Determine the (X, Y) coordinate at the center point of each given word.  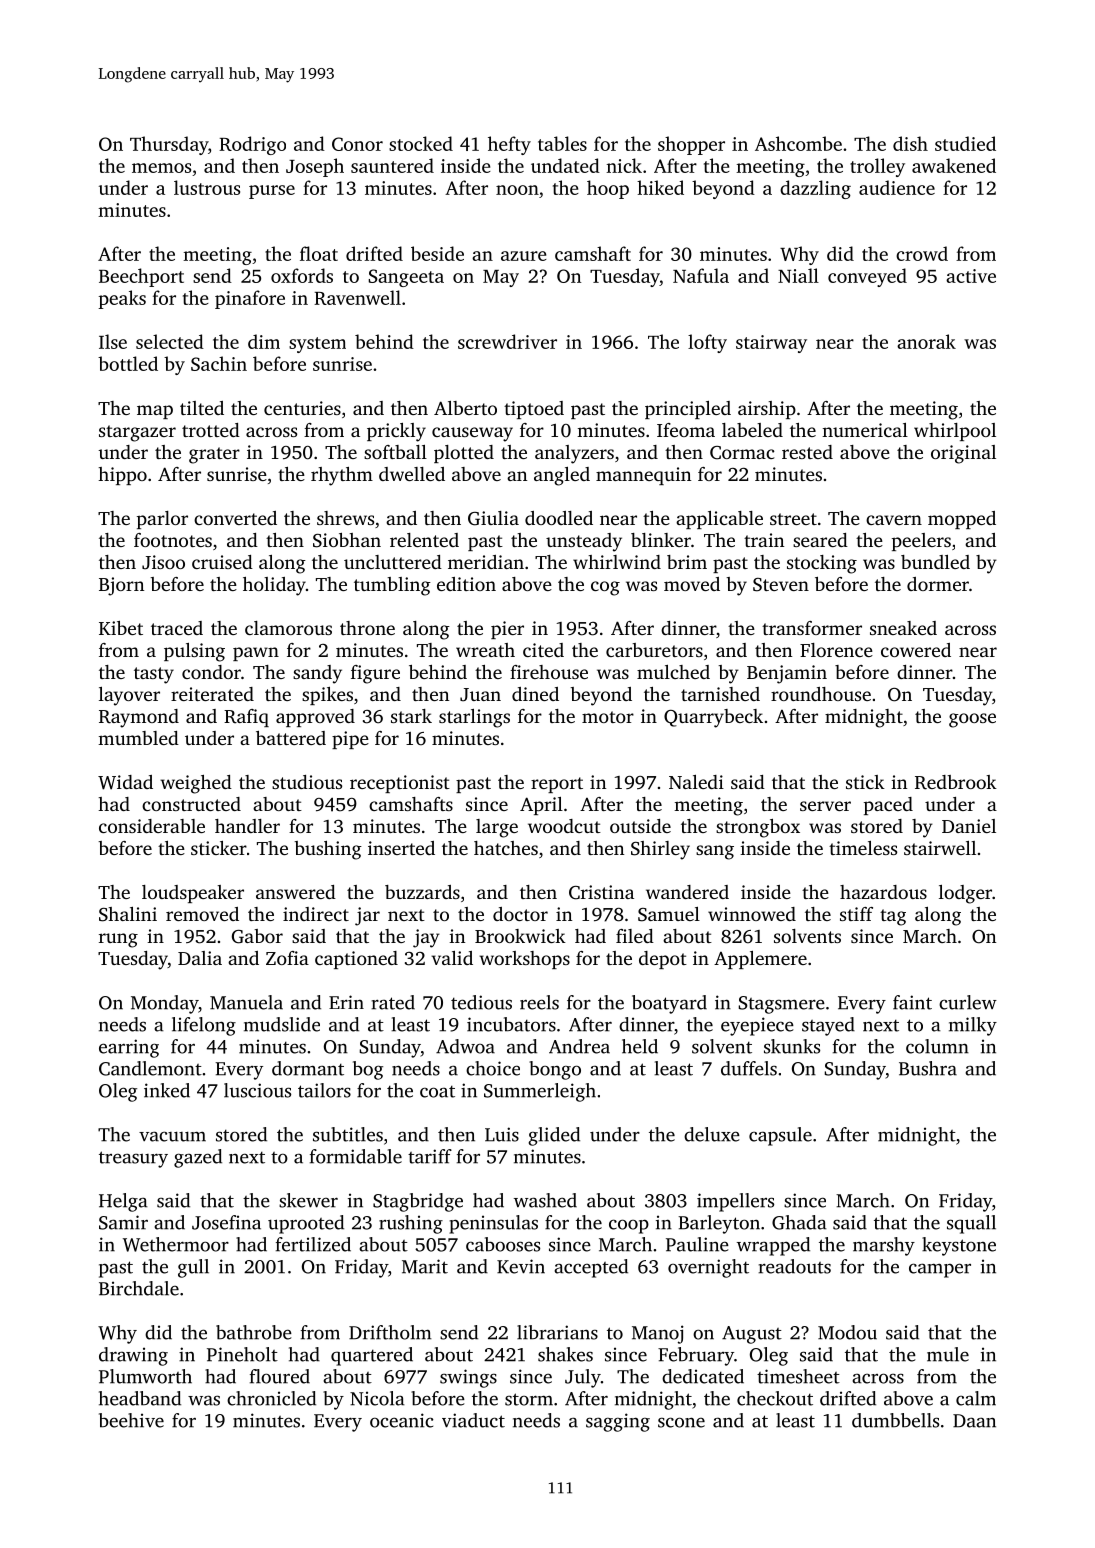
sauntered (392, 165)
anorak (926, 341)
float (319, 253)
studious (307, 782)
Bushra (928, 1068)
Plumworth (145, 1376)
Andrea (579, 1046)
